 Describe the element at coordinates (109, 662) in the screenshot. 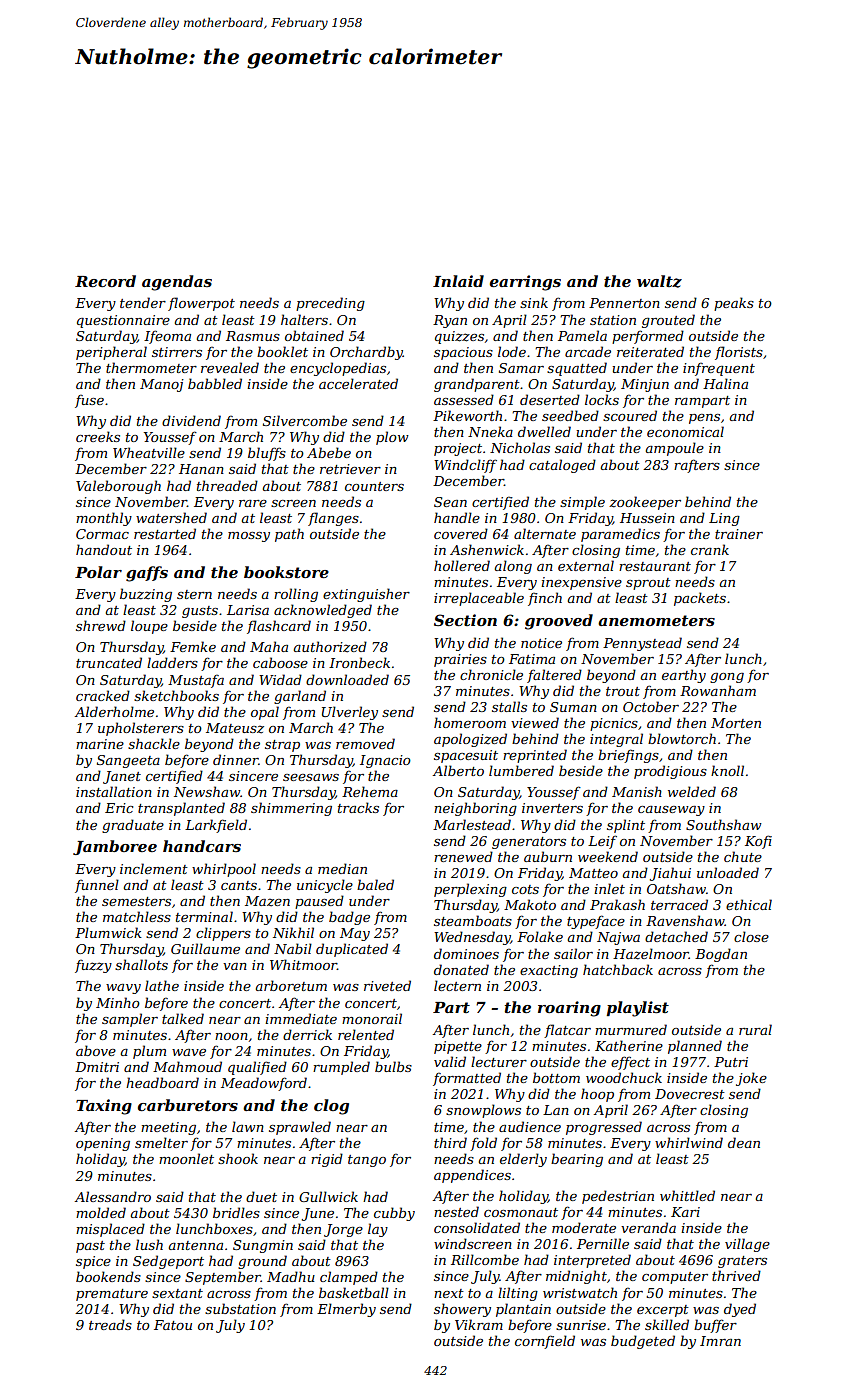

I see `truncated` at that location.
